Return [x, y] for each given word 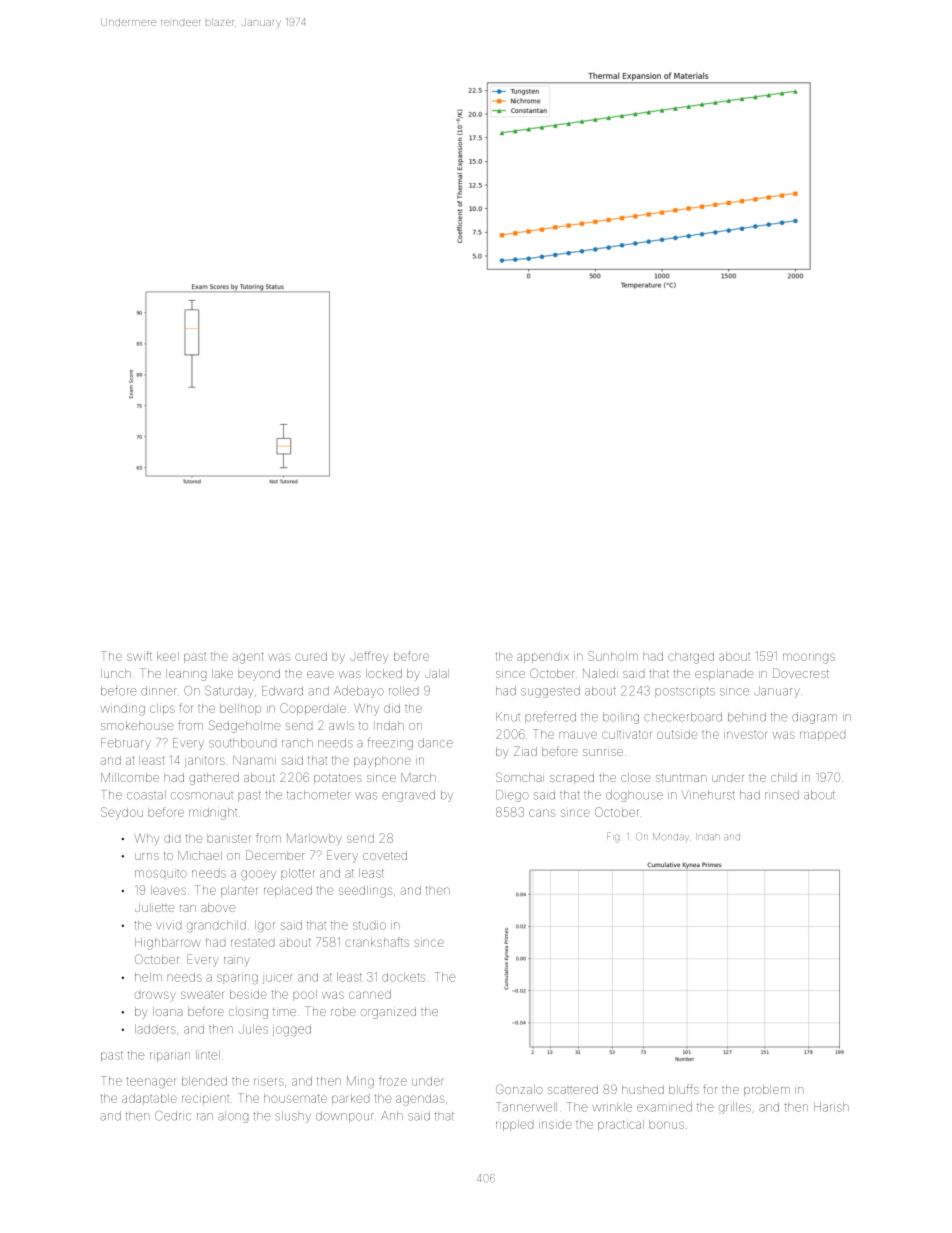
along [233, 1117]
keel [168, 656]
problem [767, 1090]
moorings [809, 658]
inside [555, 1124]
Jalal [437, 673]
